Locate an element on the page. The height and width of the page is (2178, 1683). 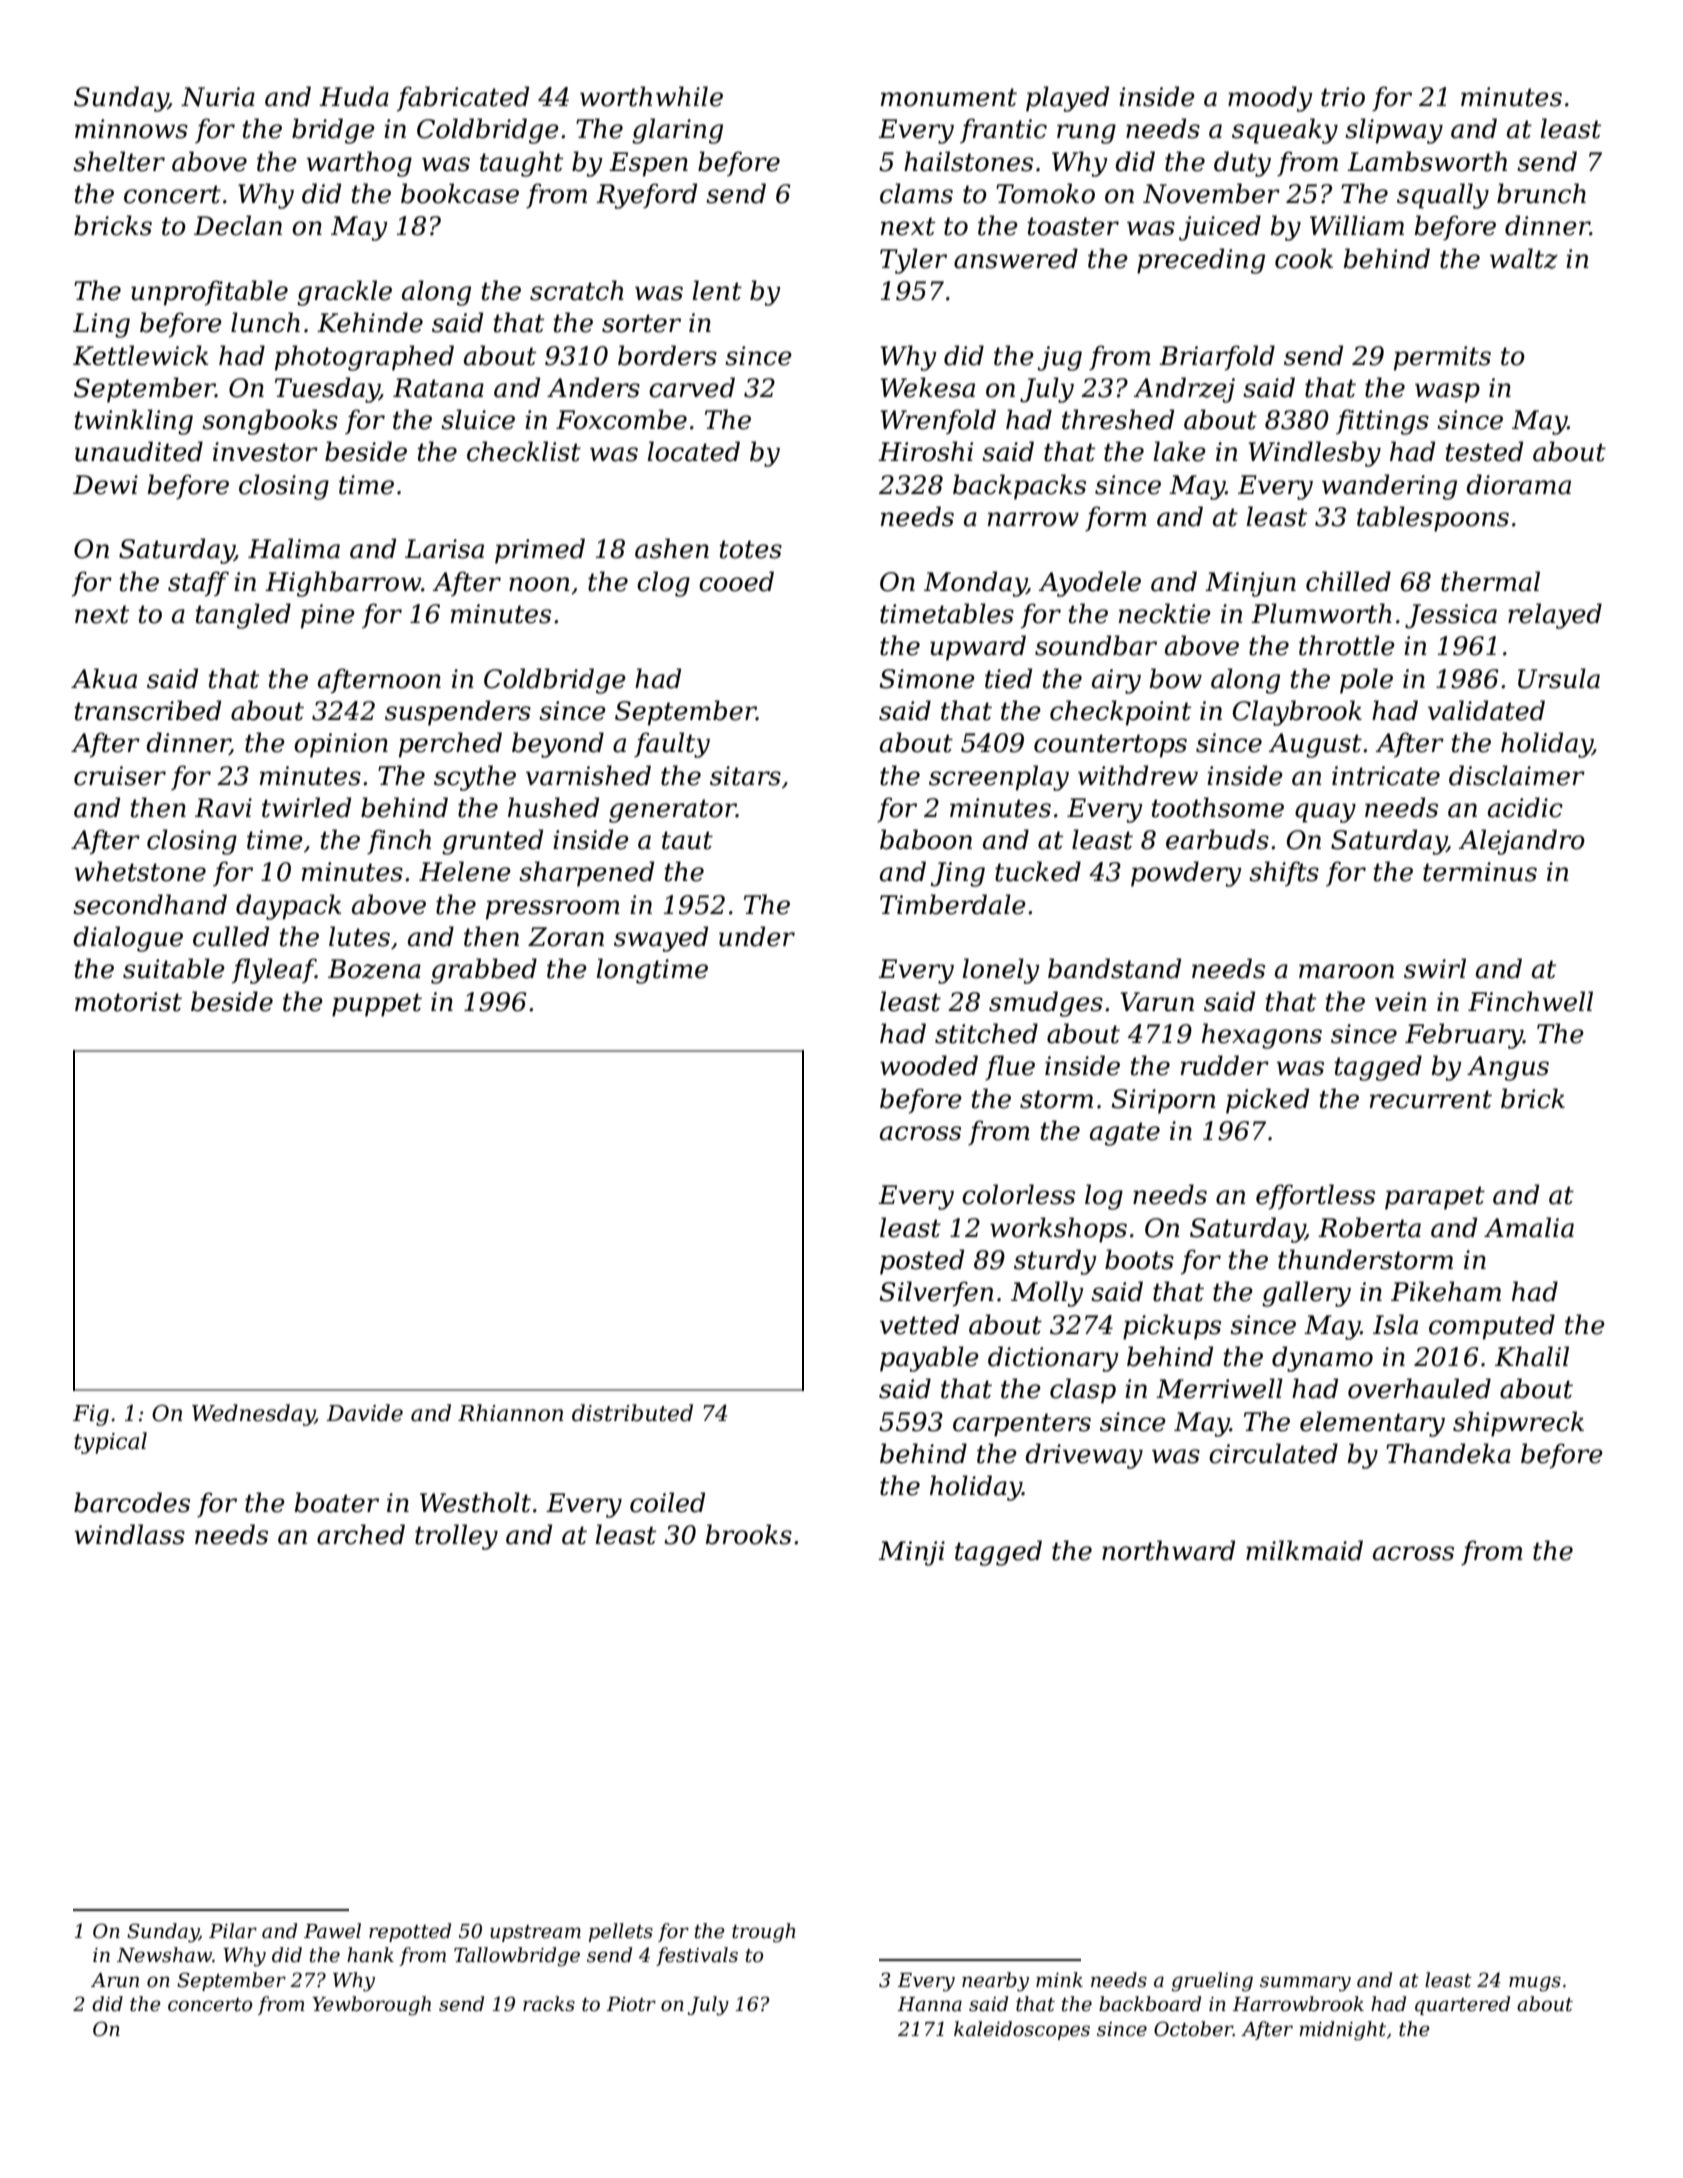
Angus is located at coordinates (1508, 1068).
